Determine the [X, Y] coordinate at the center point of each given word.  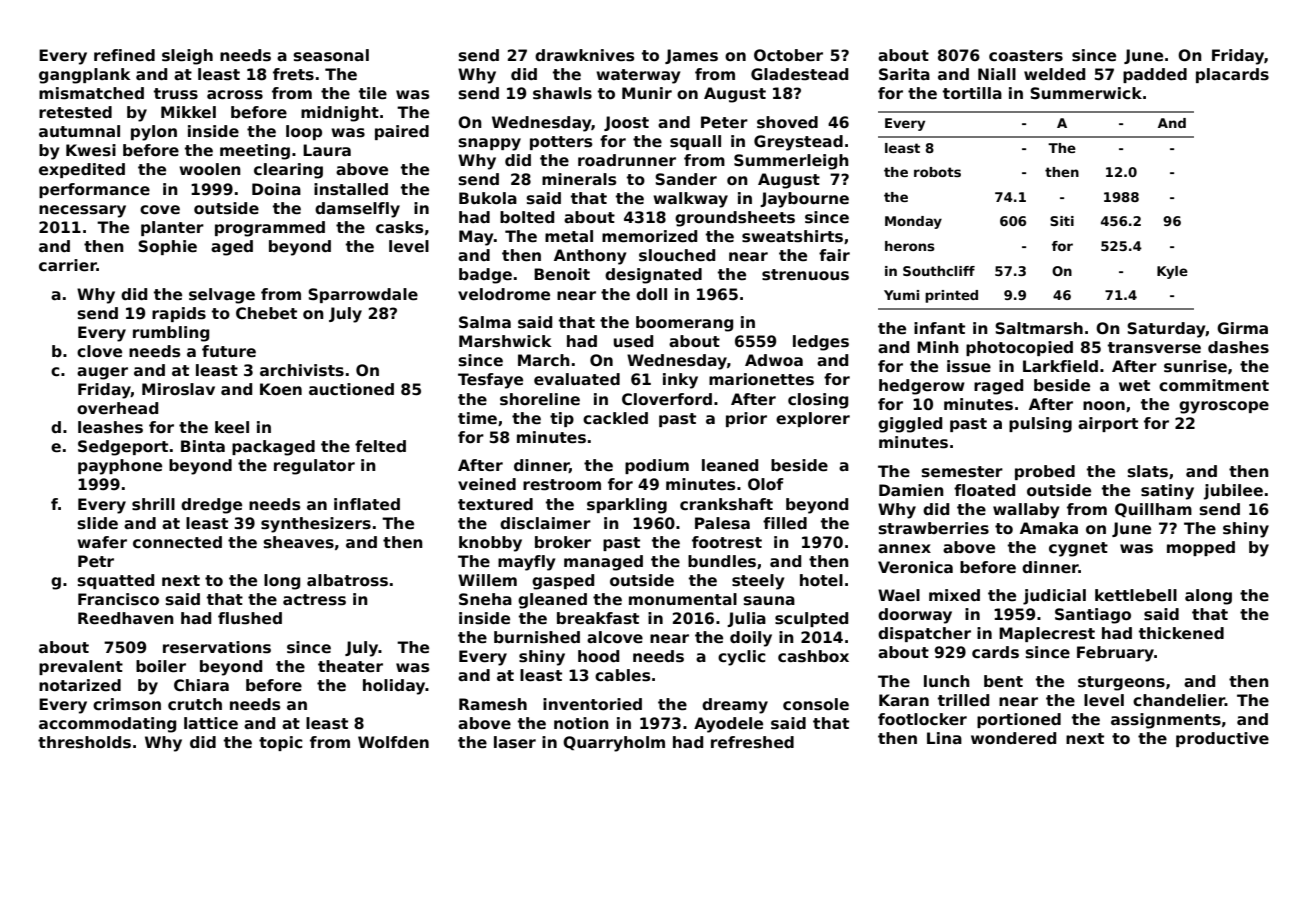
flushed [250, 618]
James [691, 56]
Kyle [1172, 272]
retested [75, 112]
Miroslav [178, 389]
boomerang [684, 324]
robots [937, 172]
